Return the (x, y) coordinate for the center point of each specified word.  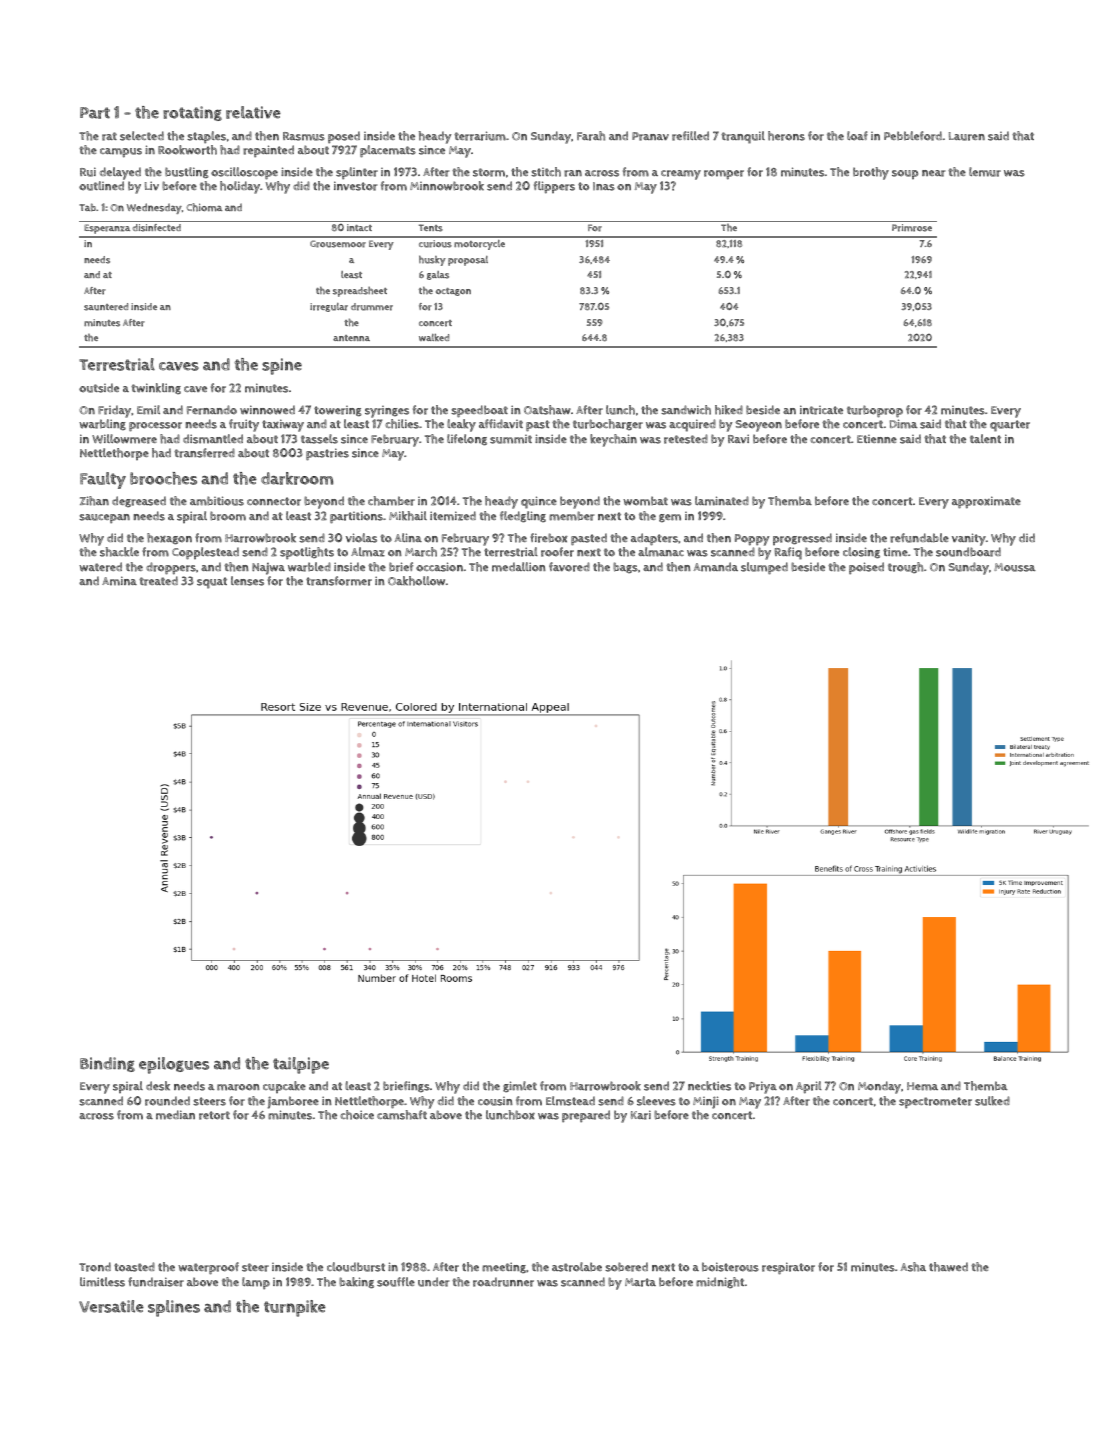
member (571, 516)
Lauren (967, 136)
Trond (95, 1267)
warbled (309, 567)
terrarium (480, 136)
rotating (192, 113)
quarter (1010, 426)
